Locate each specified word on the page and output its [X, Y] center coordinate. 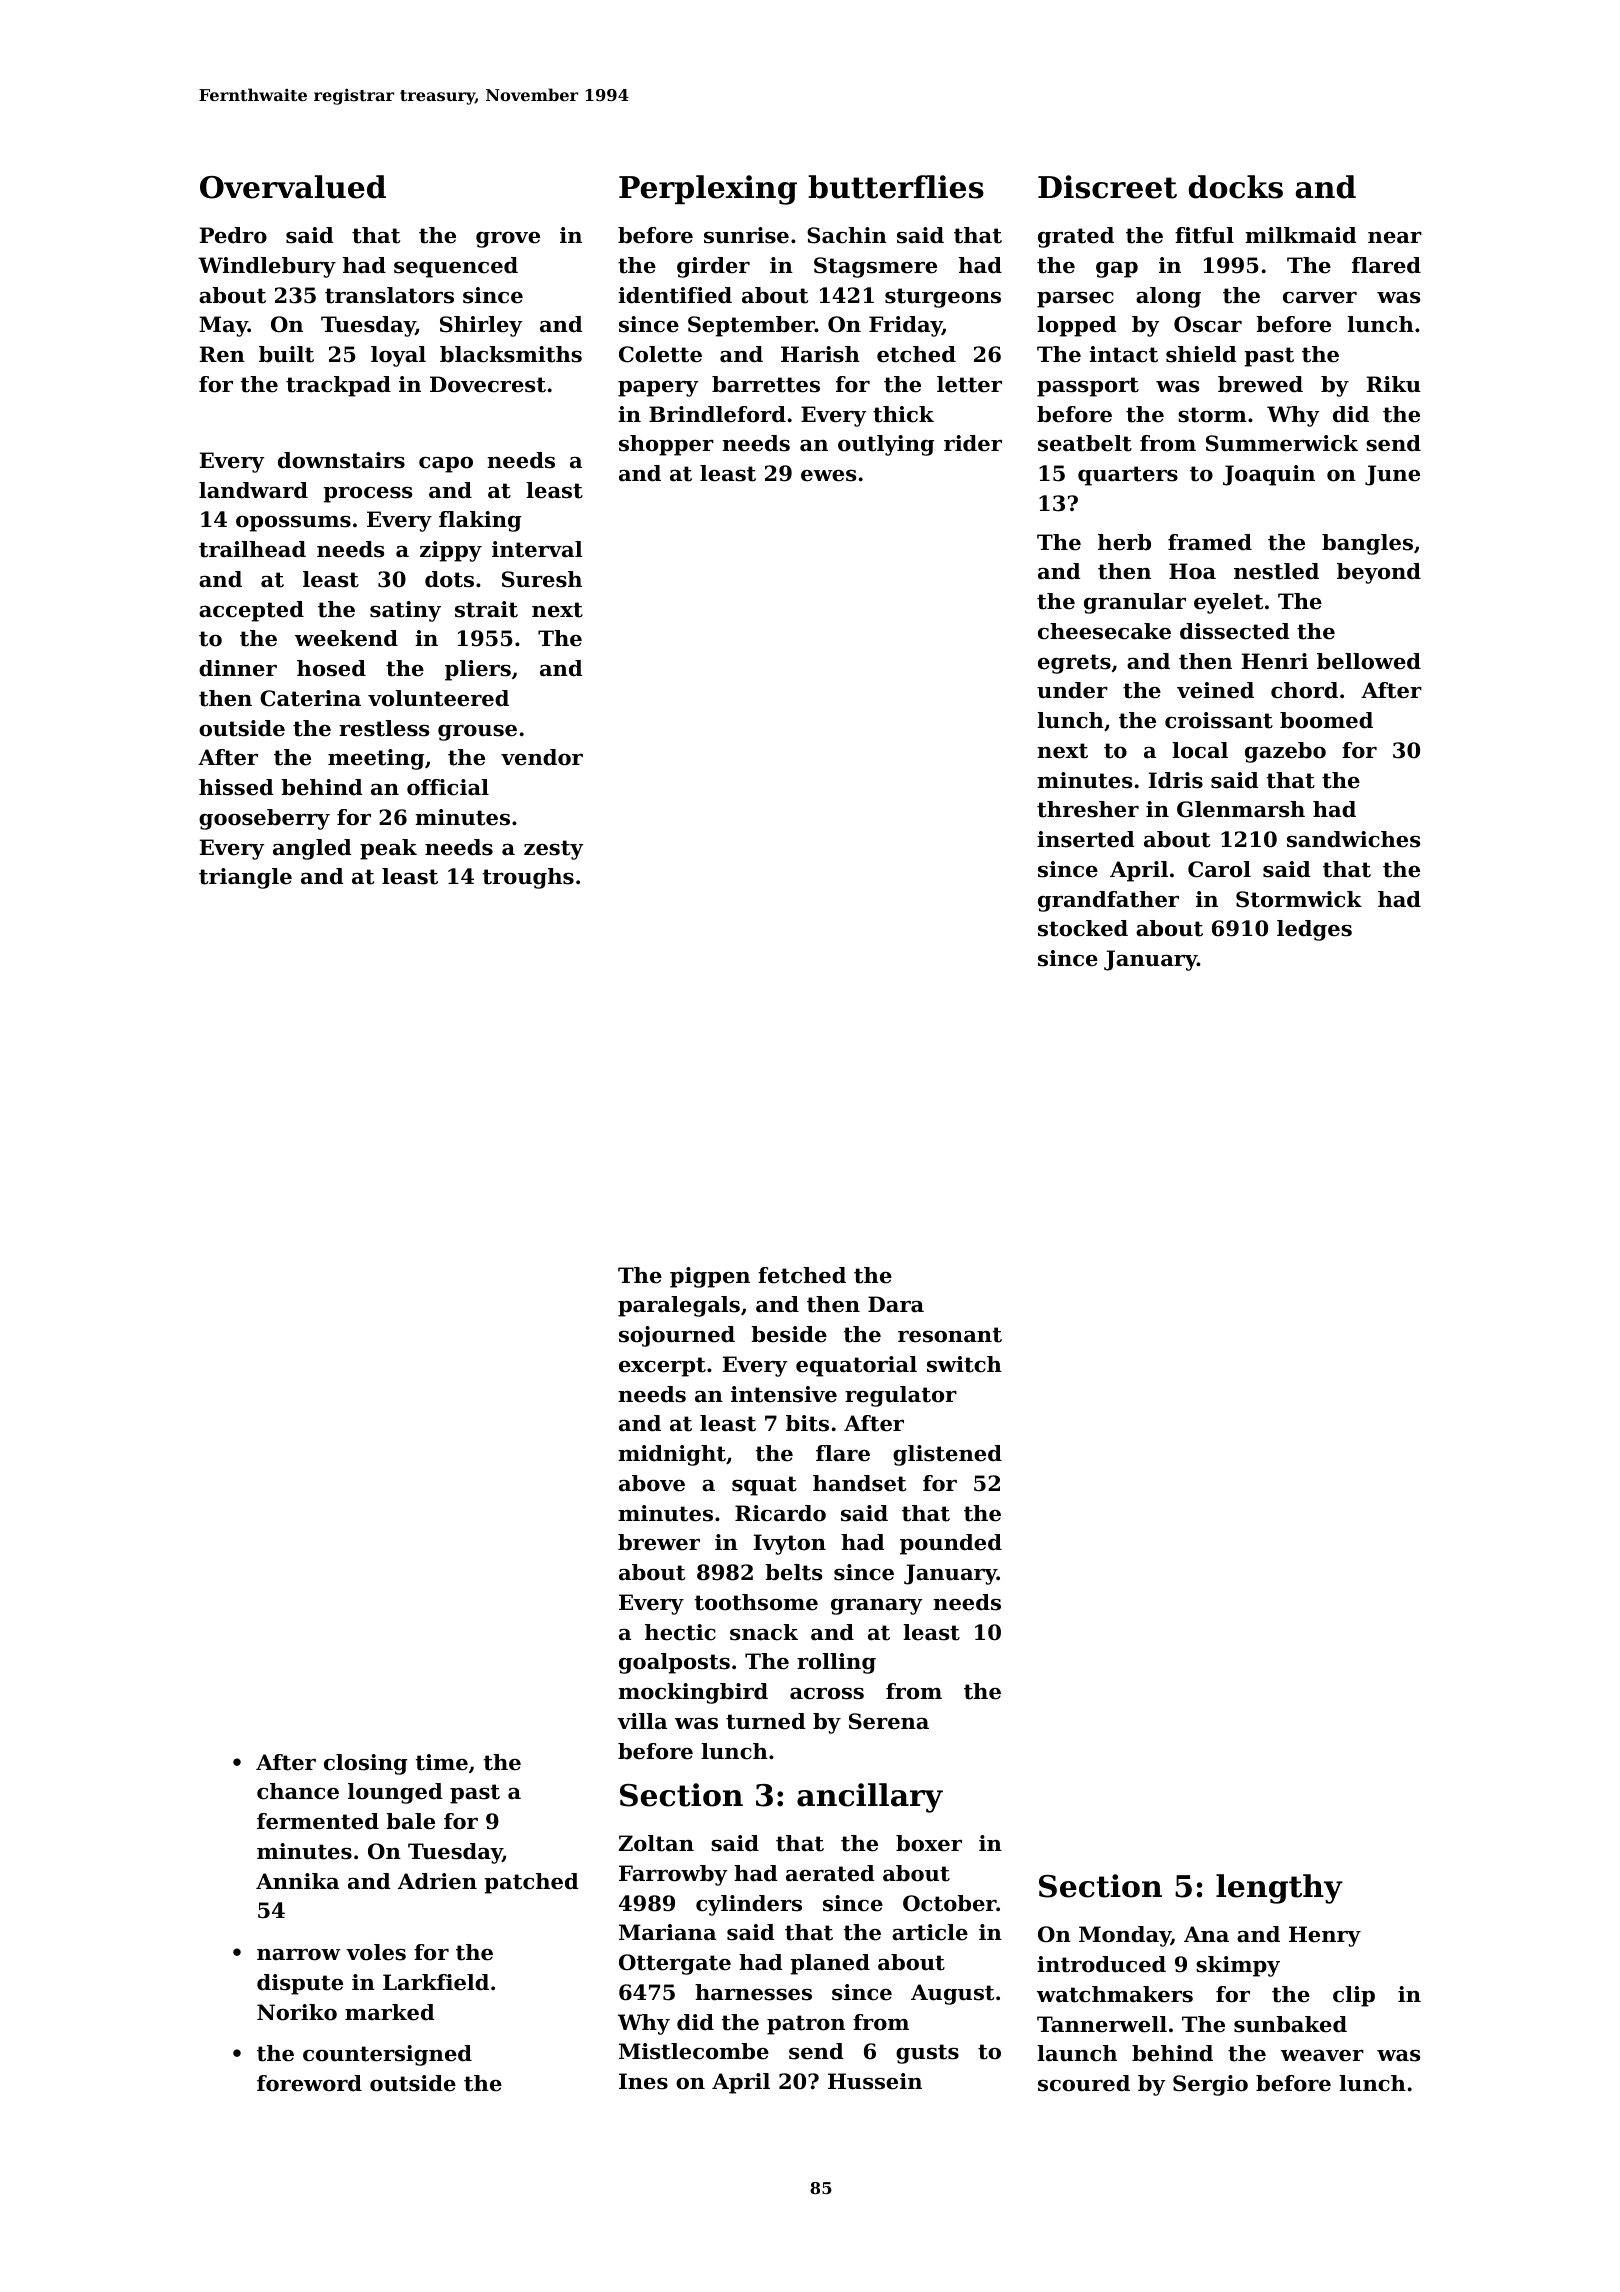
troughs [528, 878]
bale [410, 1821]
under [1072, 690]
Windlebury [267, 267]
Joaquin [1269, 475]
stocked [1083, 928]
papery [658, 389]
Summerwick [1282, 443]
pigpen [710, 1277]
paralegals [679, 1306]
